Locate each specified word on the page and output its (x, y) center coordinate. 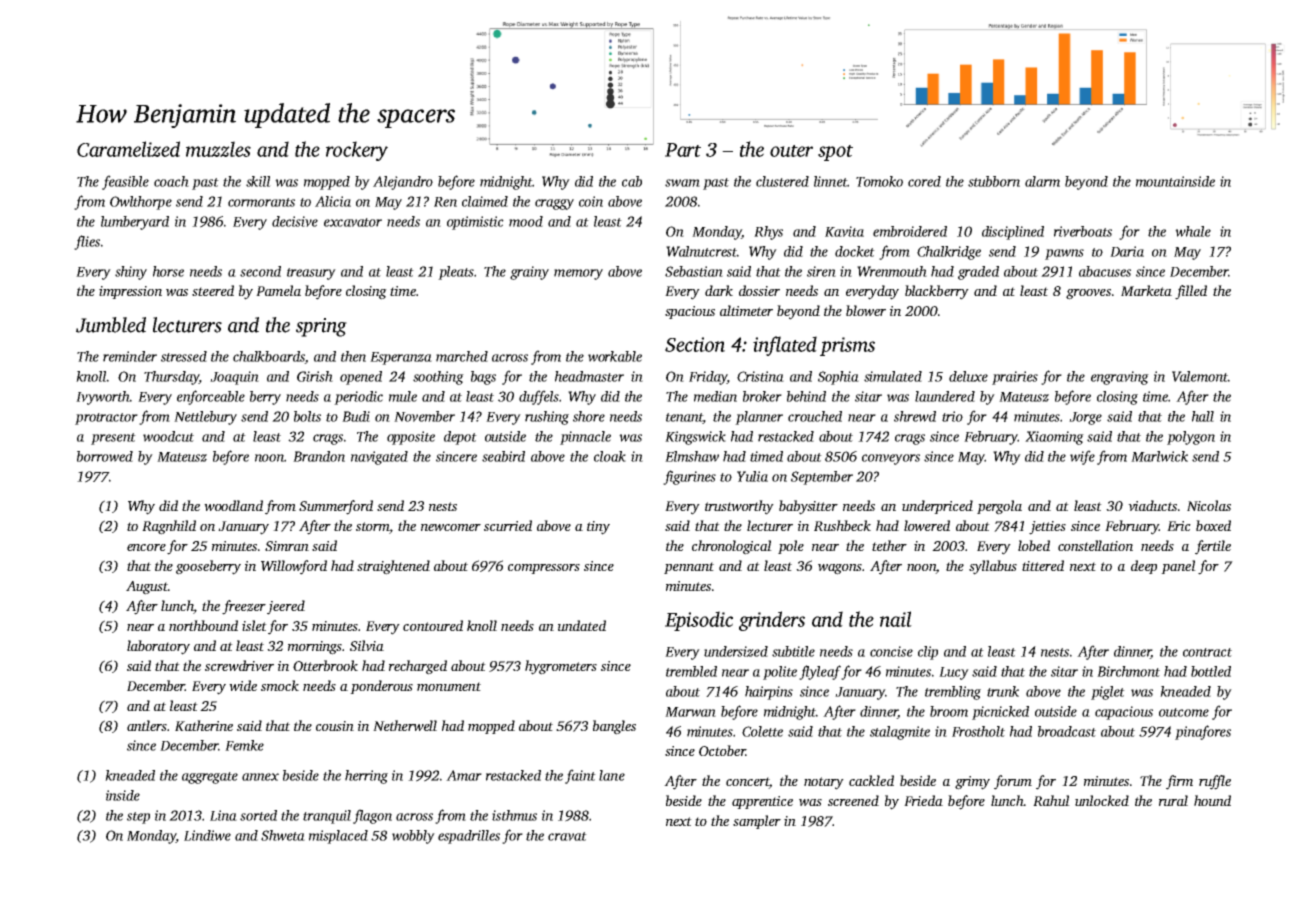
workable (615, 356)
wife (1082, 457)
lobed (1034, 545)
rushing (547, 418)
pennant (689, 568)
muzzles (218, 149)
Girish (315, 376)
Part (683, 150)
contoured (433, 625)
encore (146, 547)
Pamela (278, 290)
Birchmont (1128, 671)
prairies (1015, 378)
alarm (1042, 181)
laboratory (158, 647)
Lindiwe (207, 835)
